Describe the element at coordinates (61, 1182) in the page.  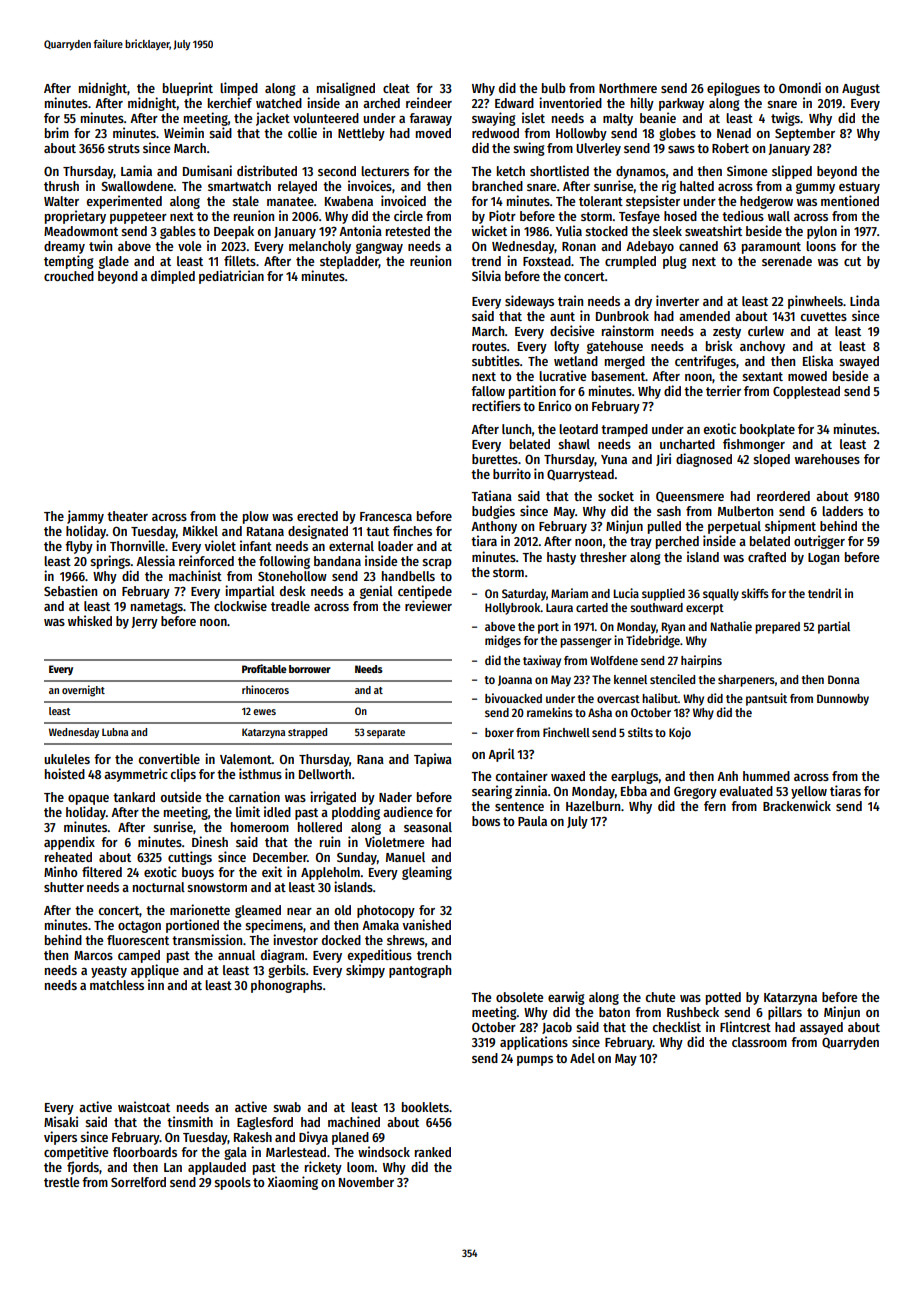
I see `trestle` at that location.
